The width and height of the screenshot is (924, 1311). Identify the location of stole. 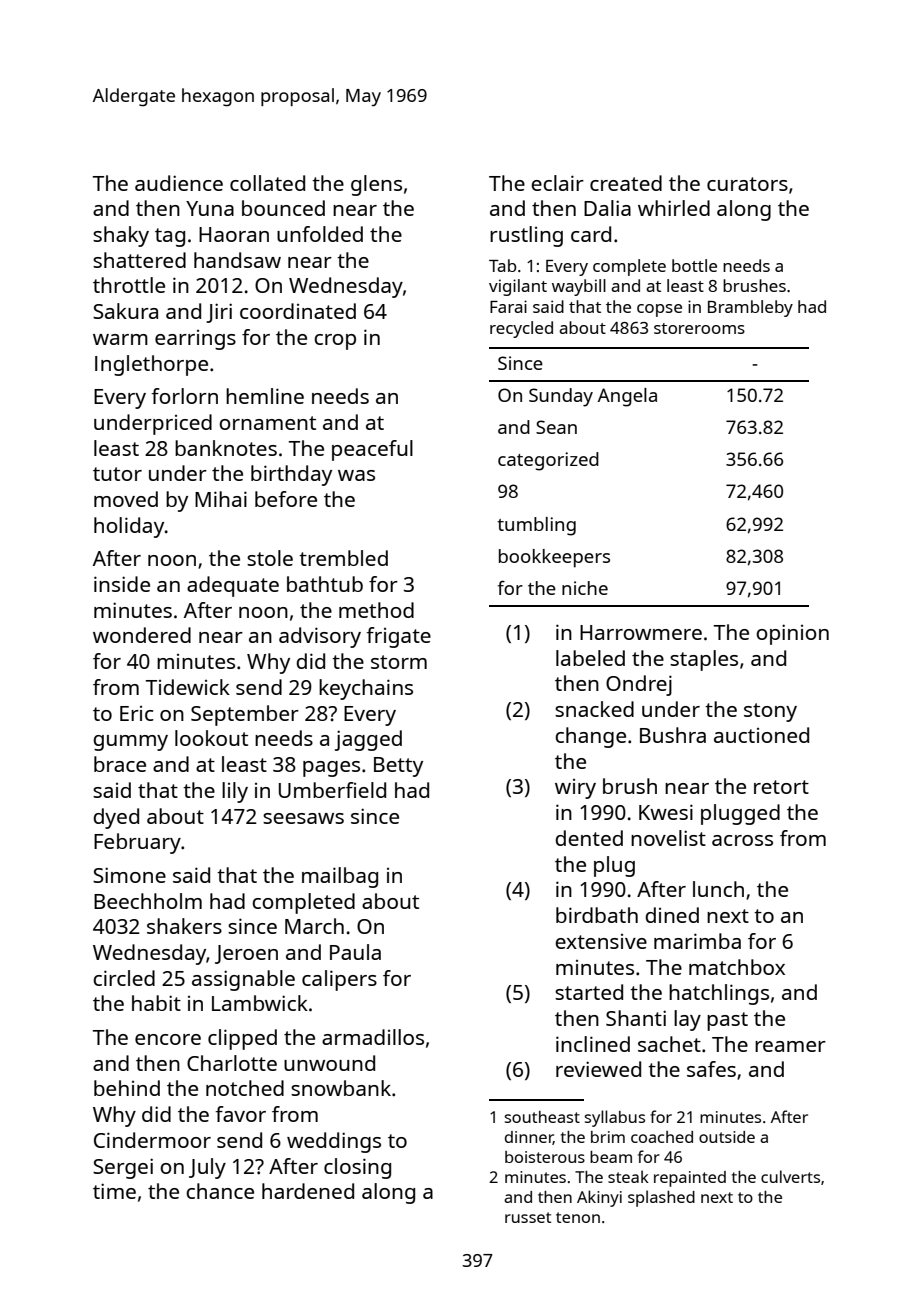
(270, 558).
